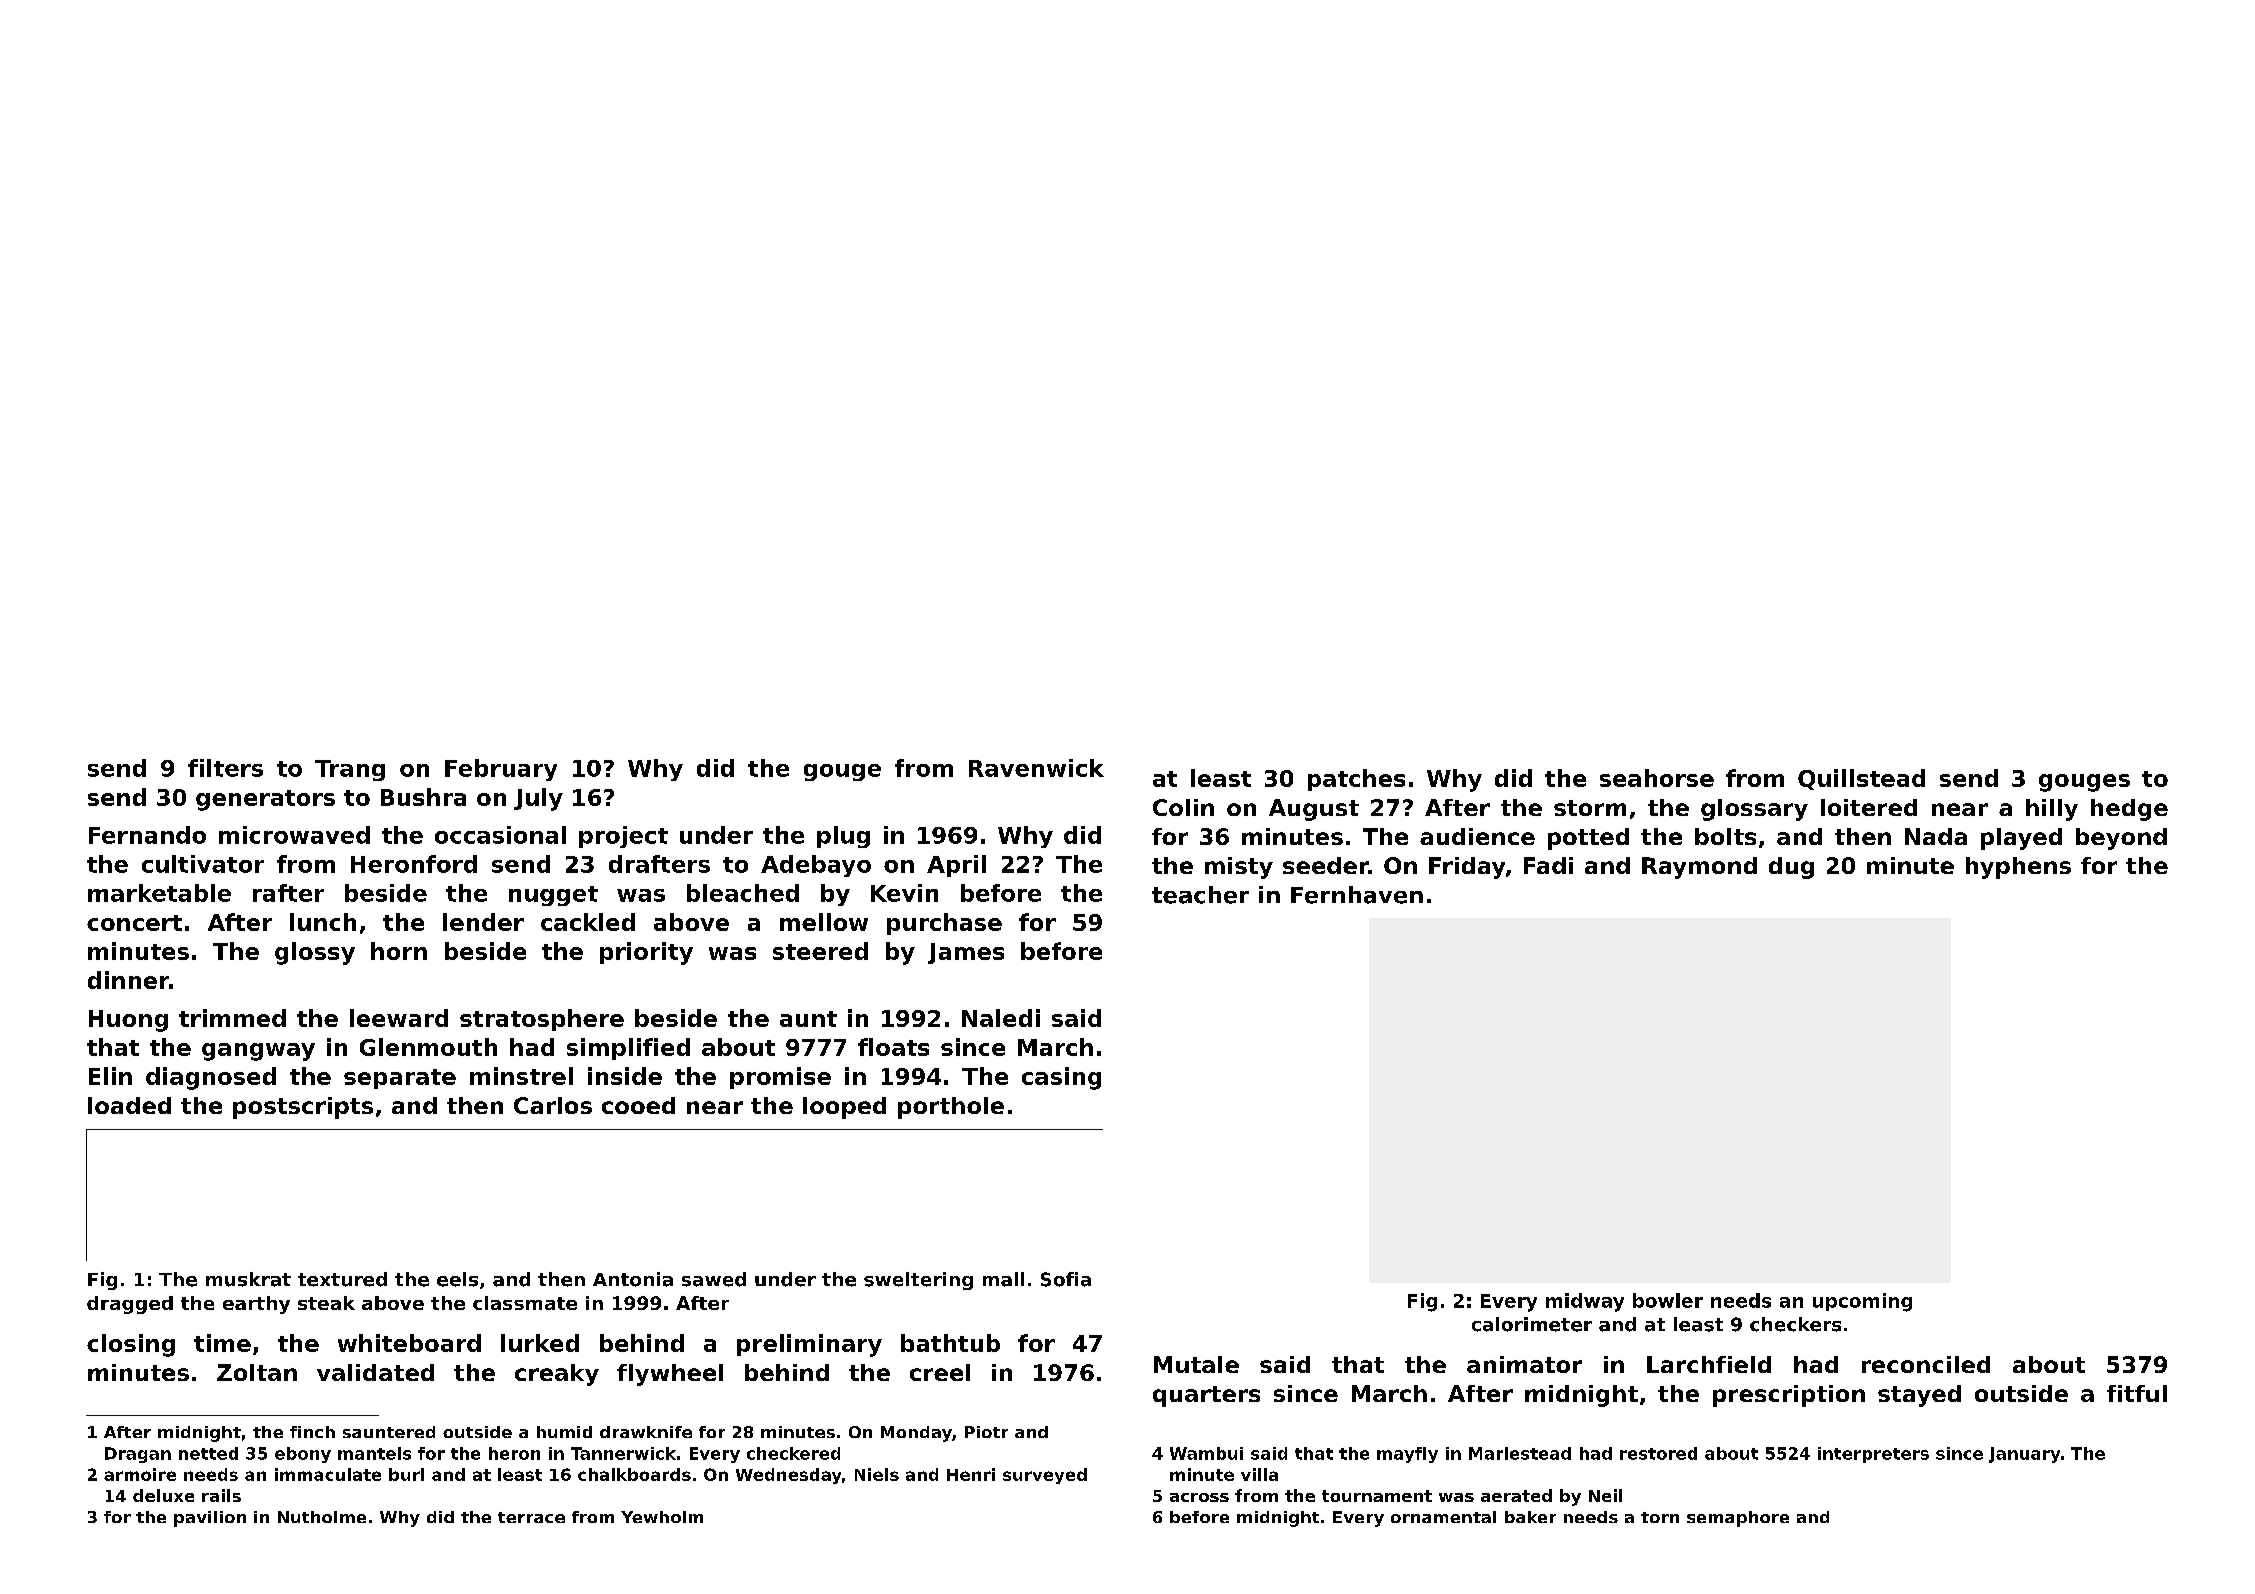 This screenshot has width=2255, height=1594. Describe the element at coordinates (1862, 1302) in the screenshot. I see `upcoming` at that location.
